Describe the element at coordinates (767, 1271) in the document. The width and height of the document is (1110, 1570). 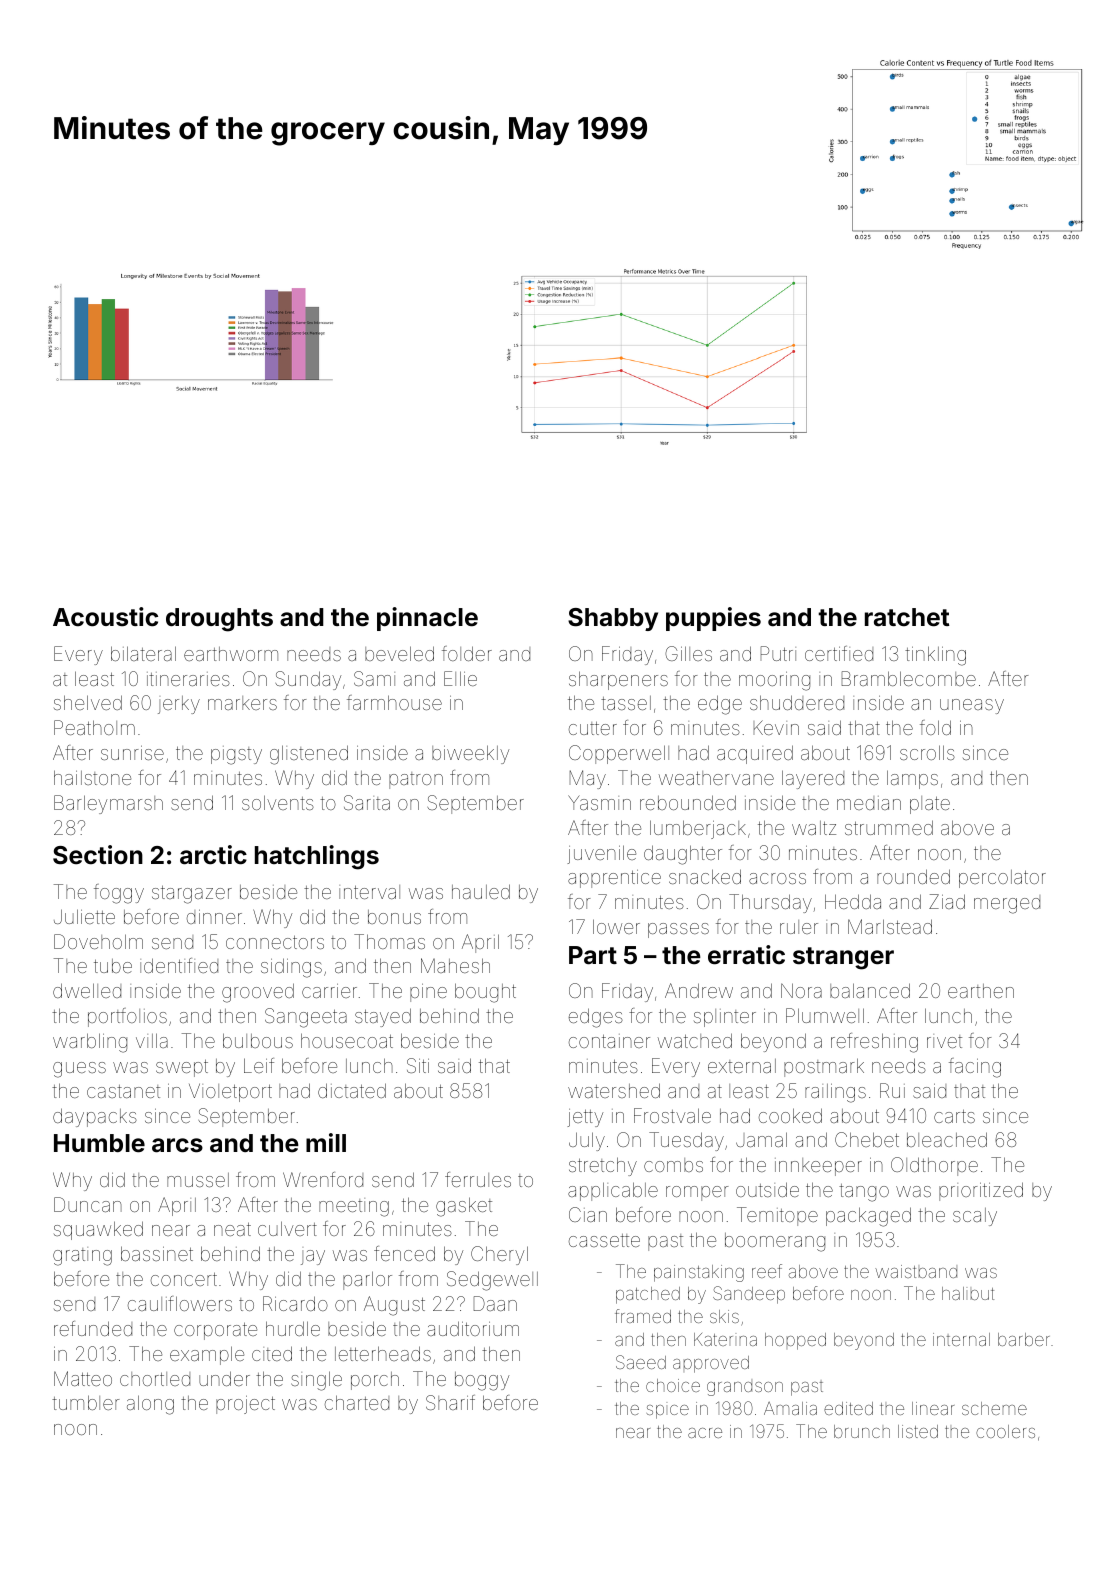
I see `reef` at that location.
